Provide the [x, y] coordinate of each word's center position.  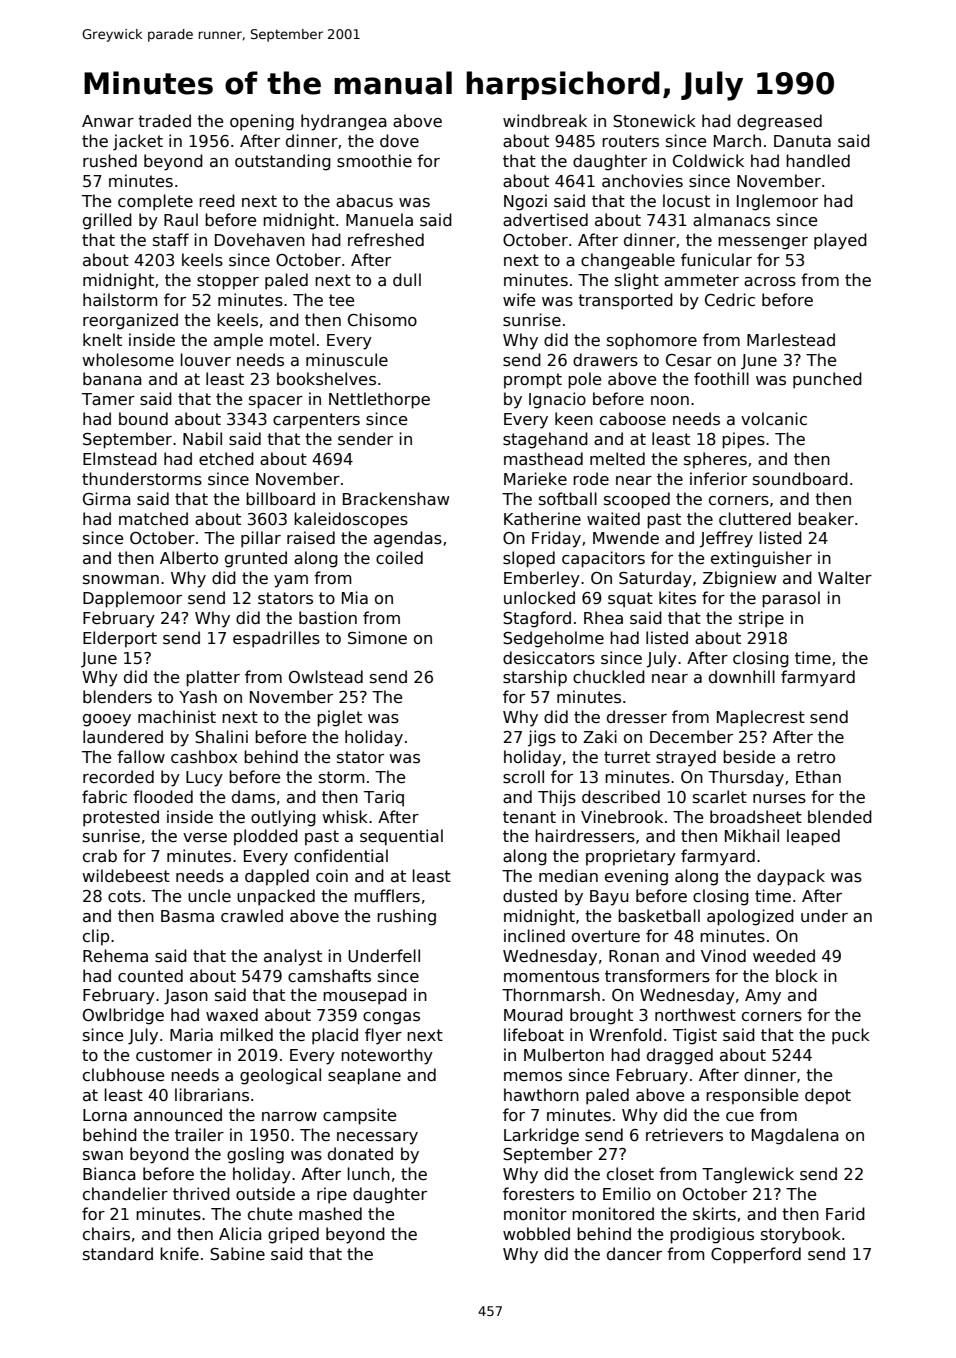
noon [670, 400]
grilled [107, 221]
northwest [695, 1014]
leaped [813, 837]
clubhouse [123, 1075]
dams [253, 797]
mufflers [387, 895]
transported [625, 301]
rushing [406, 917]
